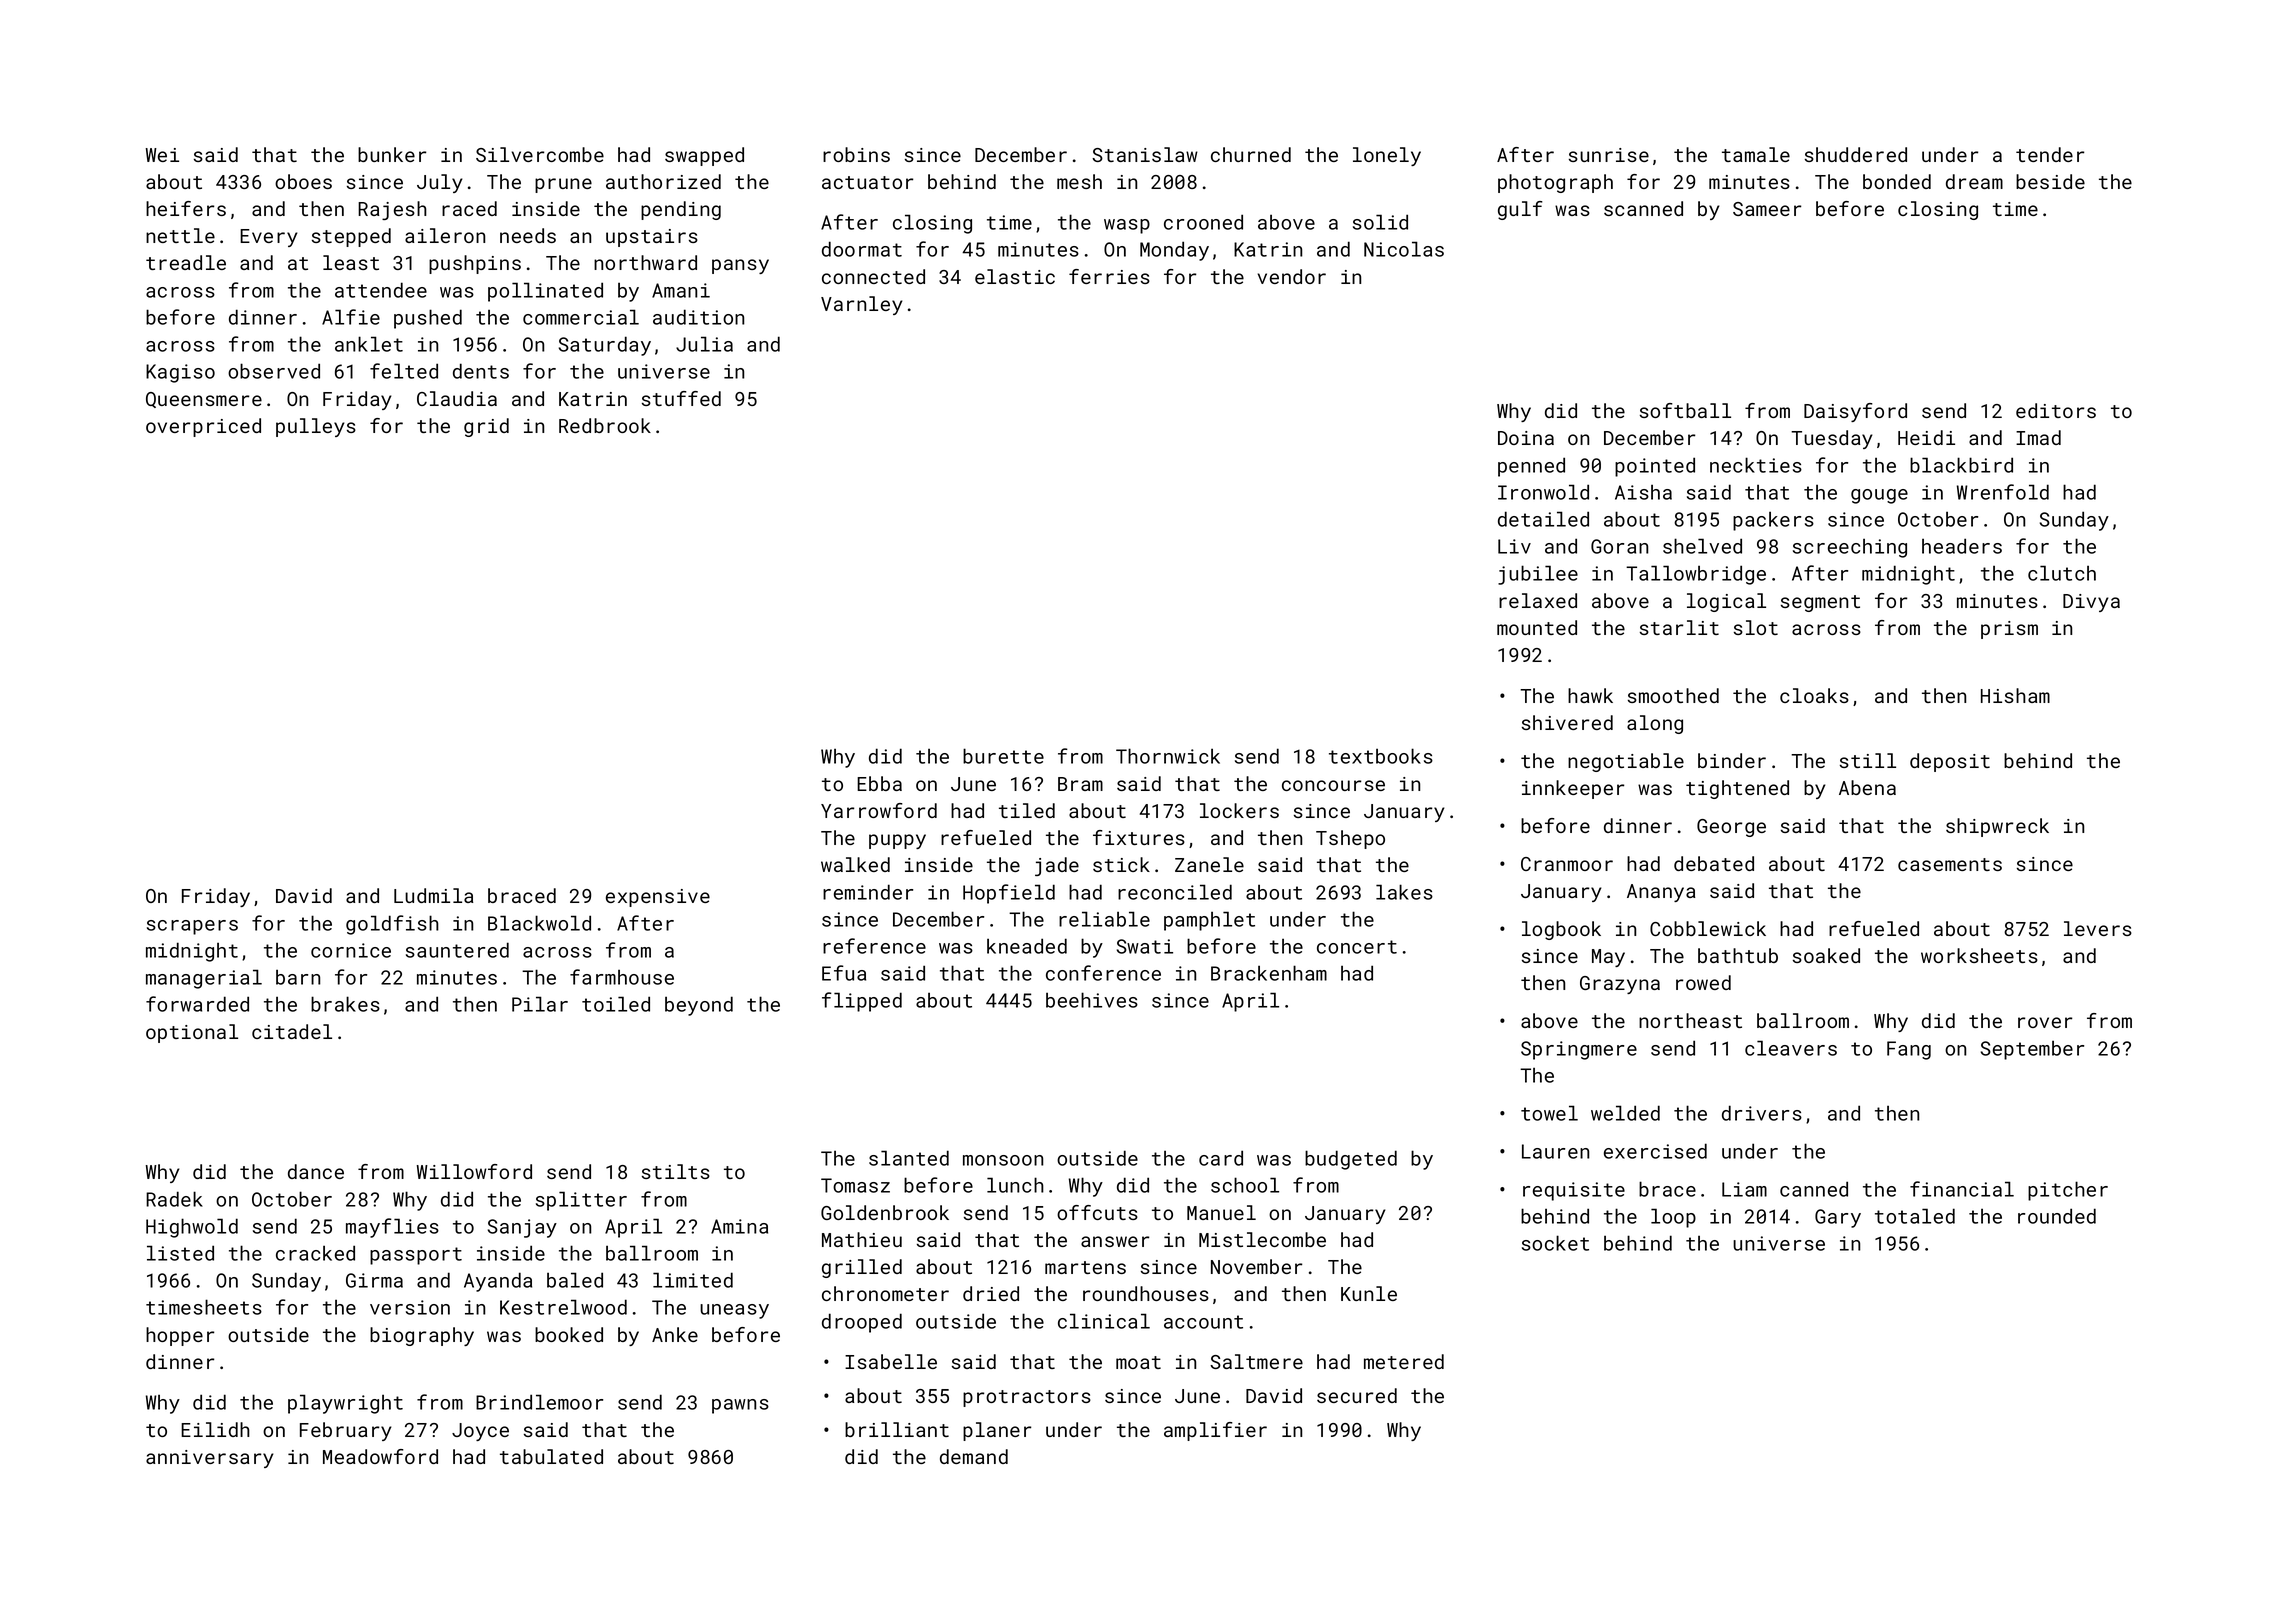  I want to click on Springmere, so click(1579, 1050).
